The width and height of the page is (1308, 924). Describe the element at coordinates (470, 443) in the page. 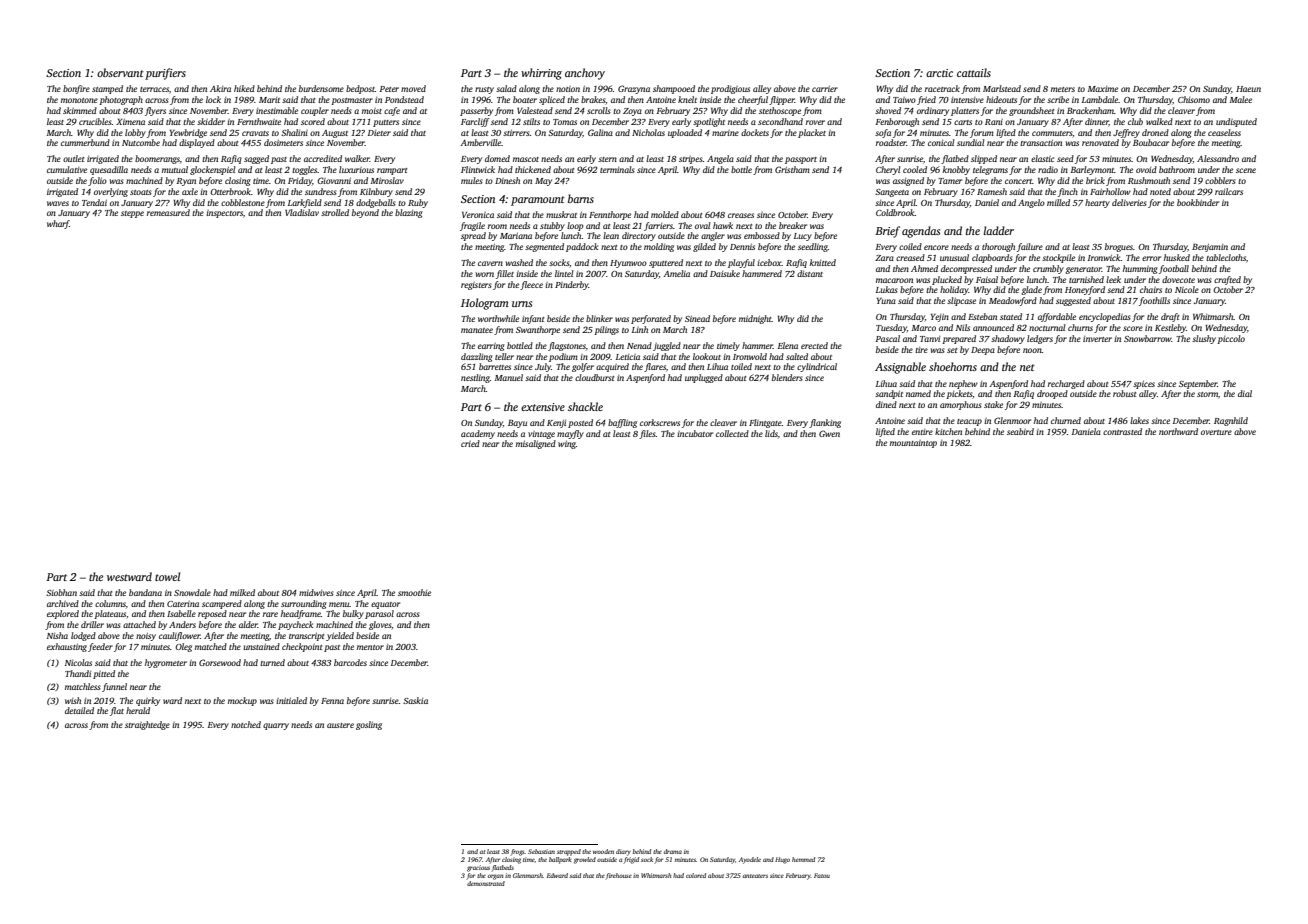

I see `cried` at that location.
